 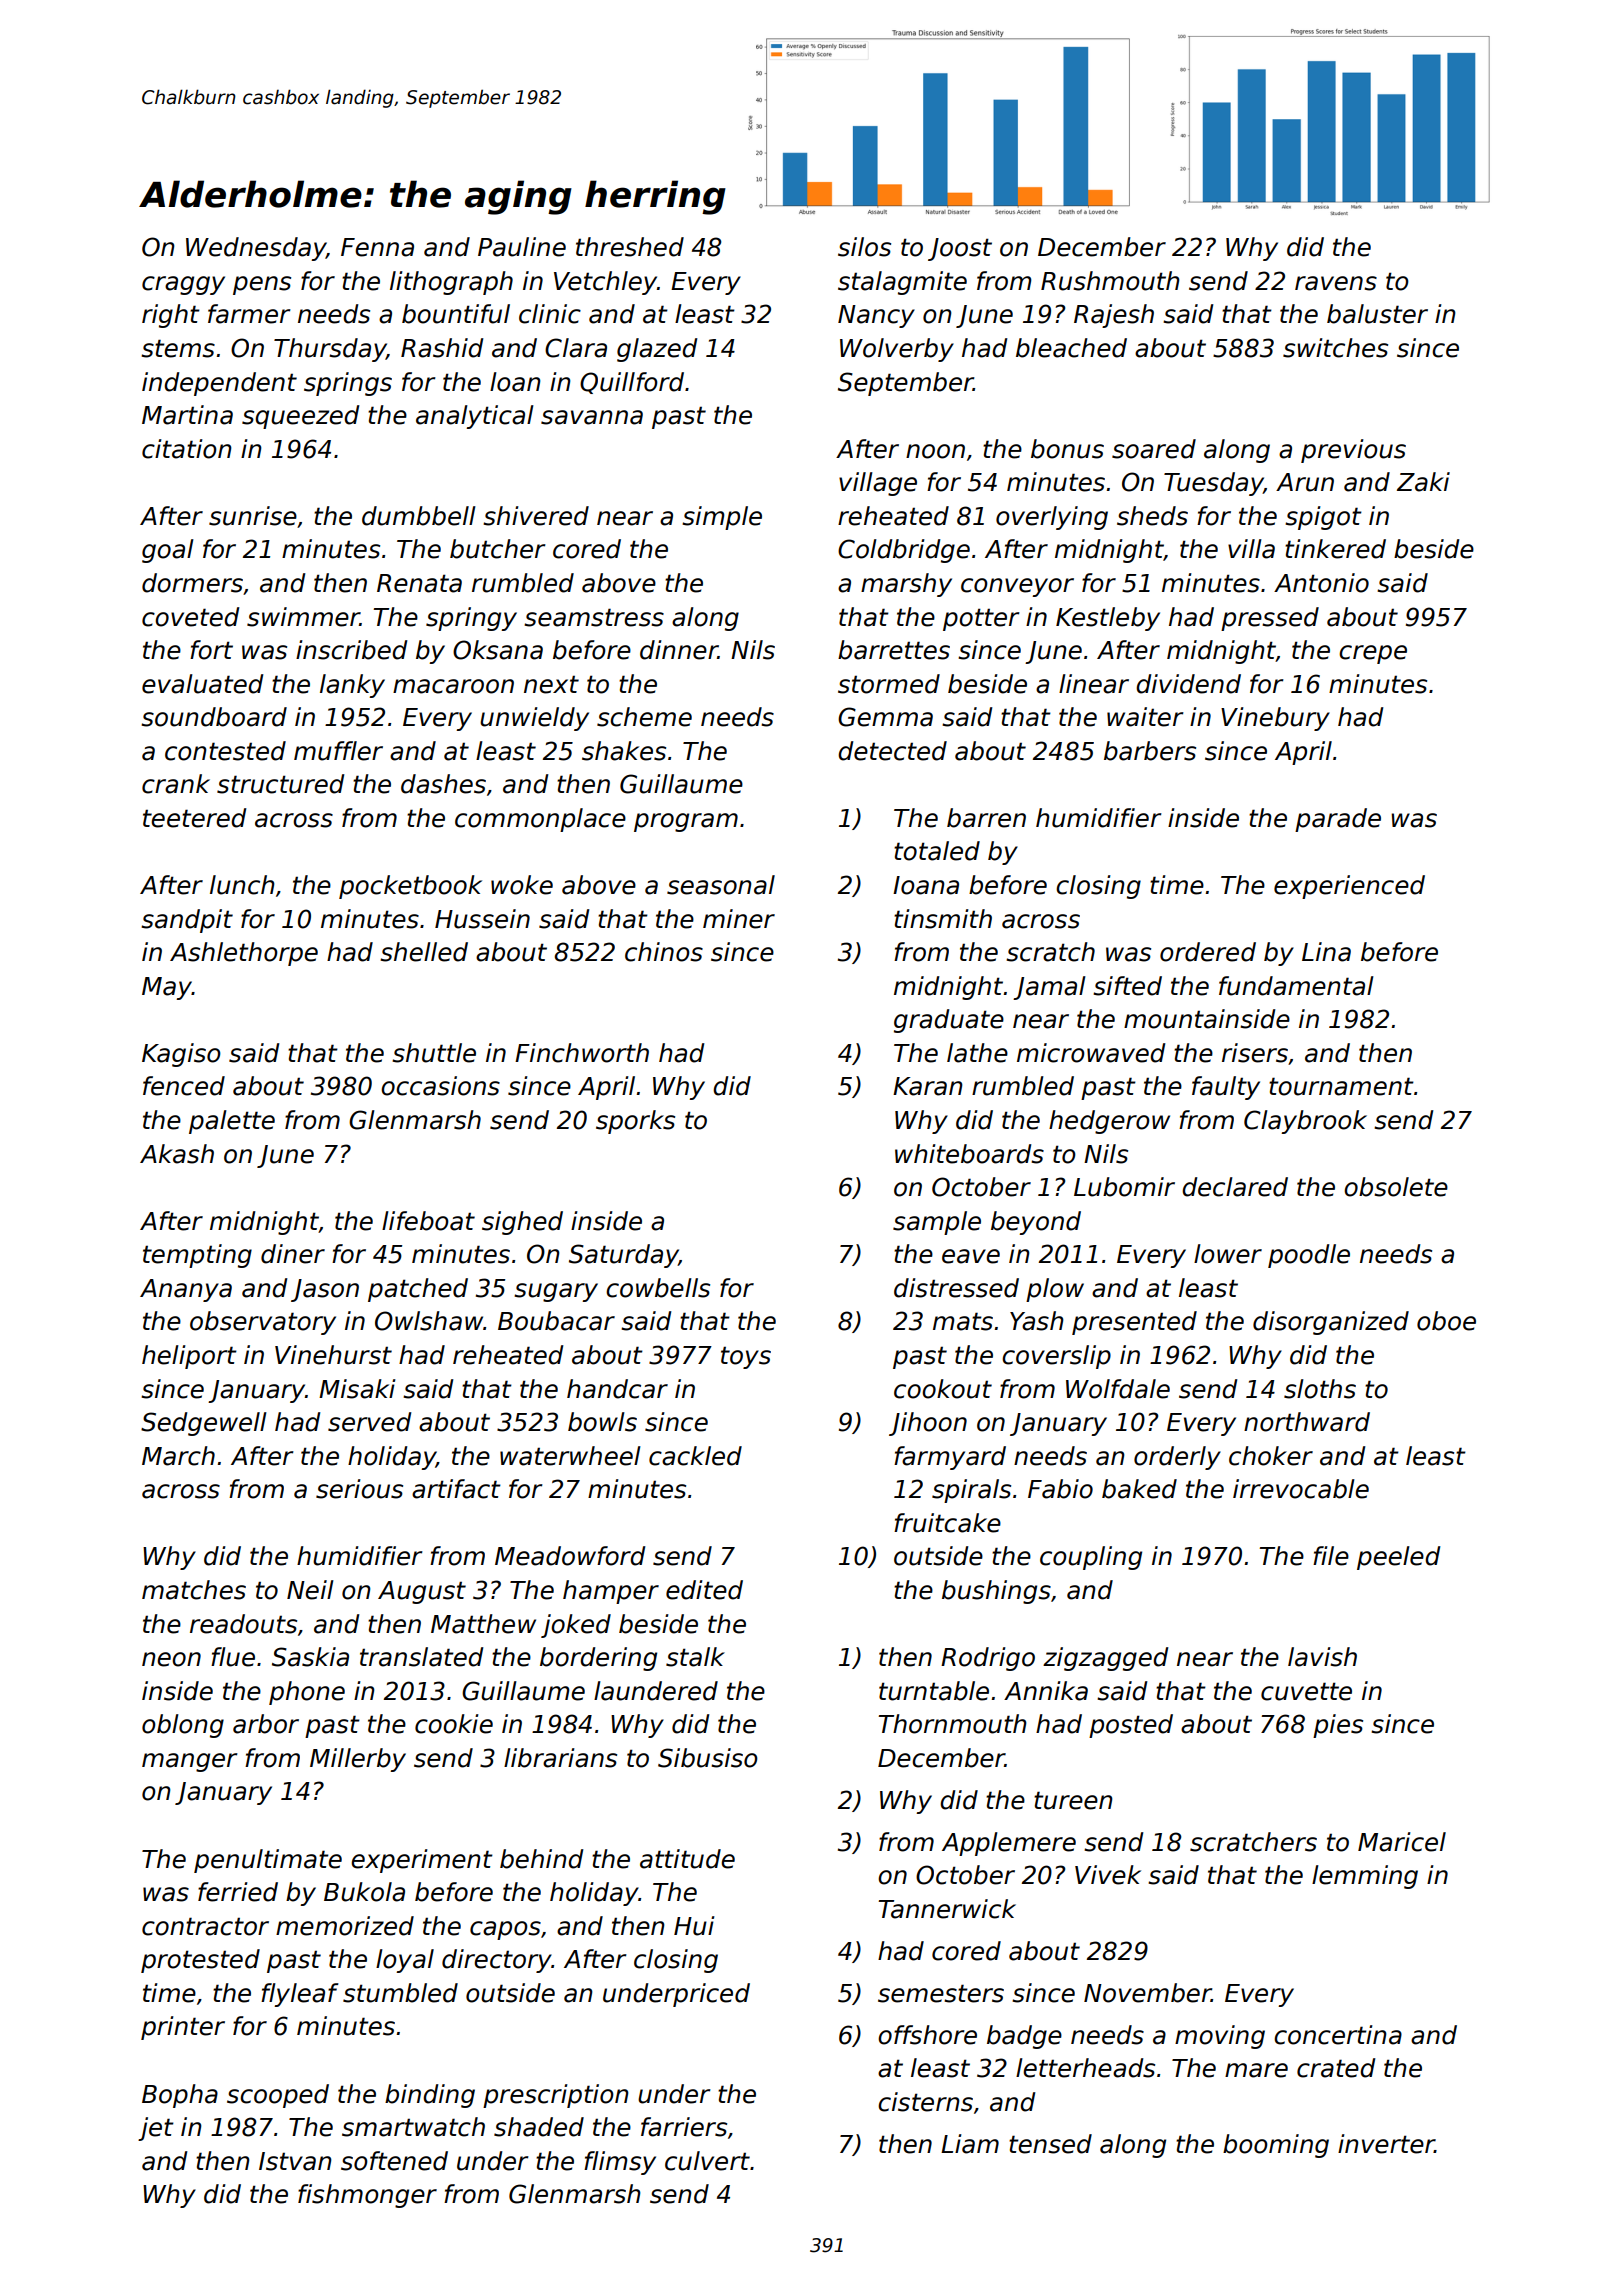 What do you see at coordinates (1446, 1321) in the page?
I see `oboe` at bounding box center [1446, 1321].
